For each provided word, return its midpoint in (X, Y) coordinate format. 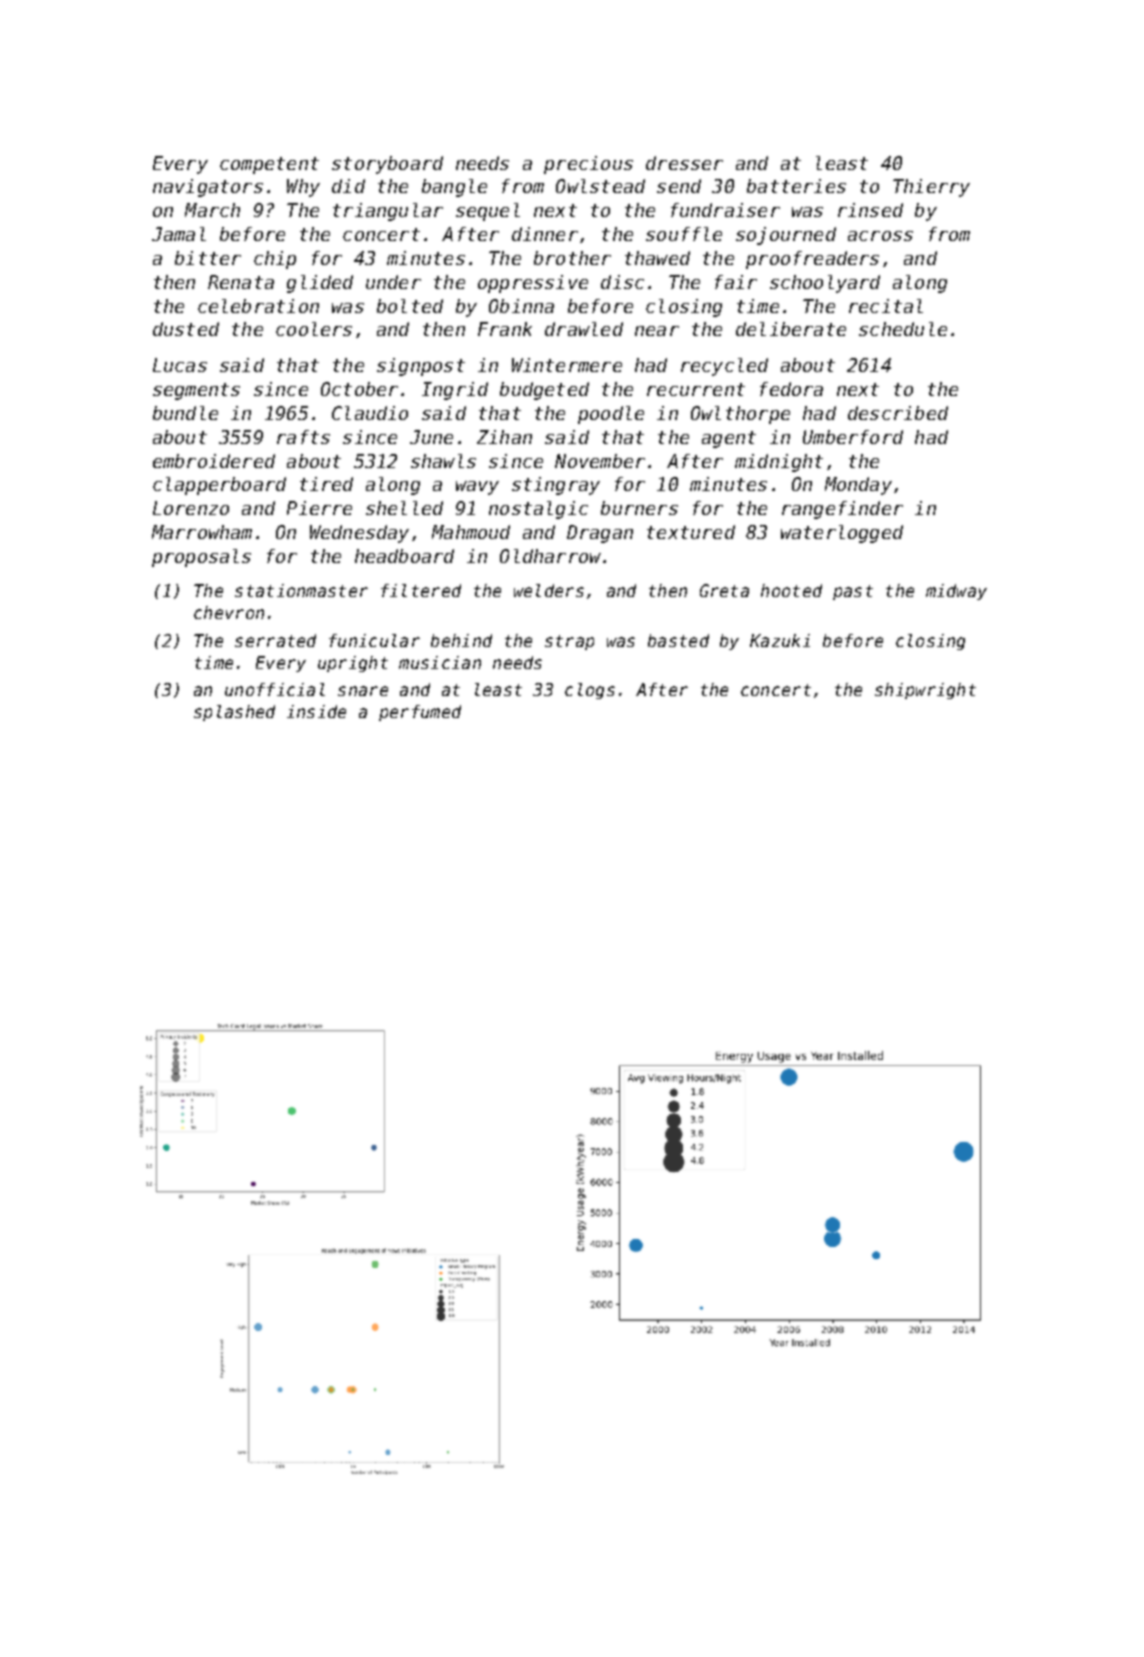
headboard (404, 556)
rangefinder (842, 510)
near (657, 331)
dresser (684, 163)
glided (320, 284)
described (898, 413)
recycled (724, 367)
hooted (791, 590)
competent (269, 165)
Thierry (931, 188)
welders (549, 590)
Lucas (180, 365)
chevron (229, 612)
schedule (903, 329)
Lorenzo (191, 508)
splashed (234, 713)
